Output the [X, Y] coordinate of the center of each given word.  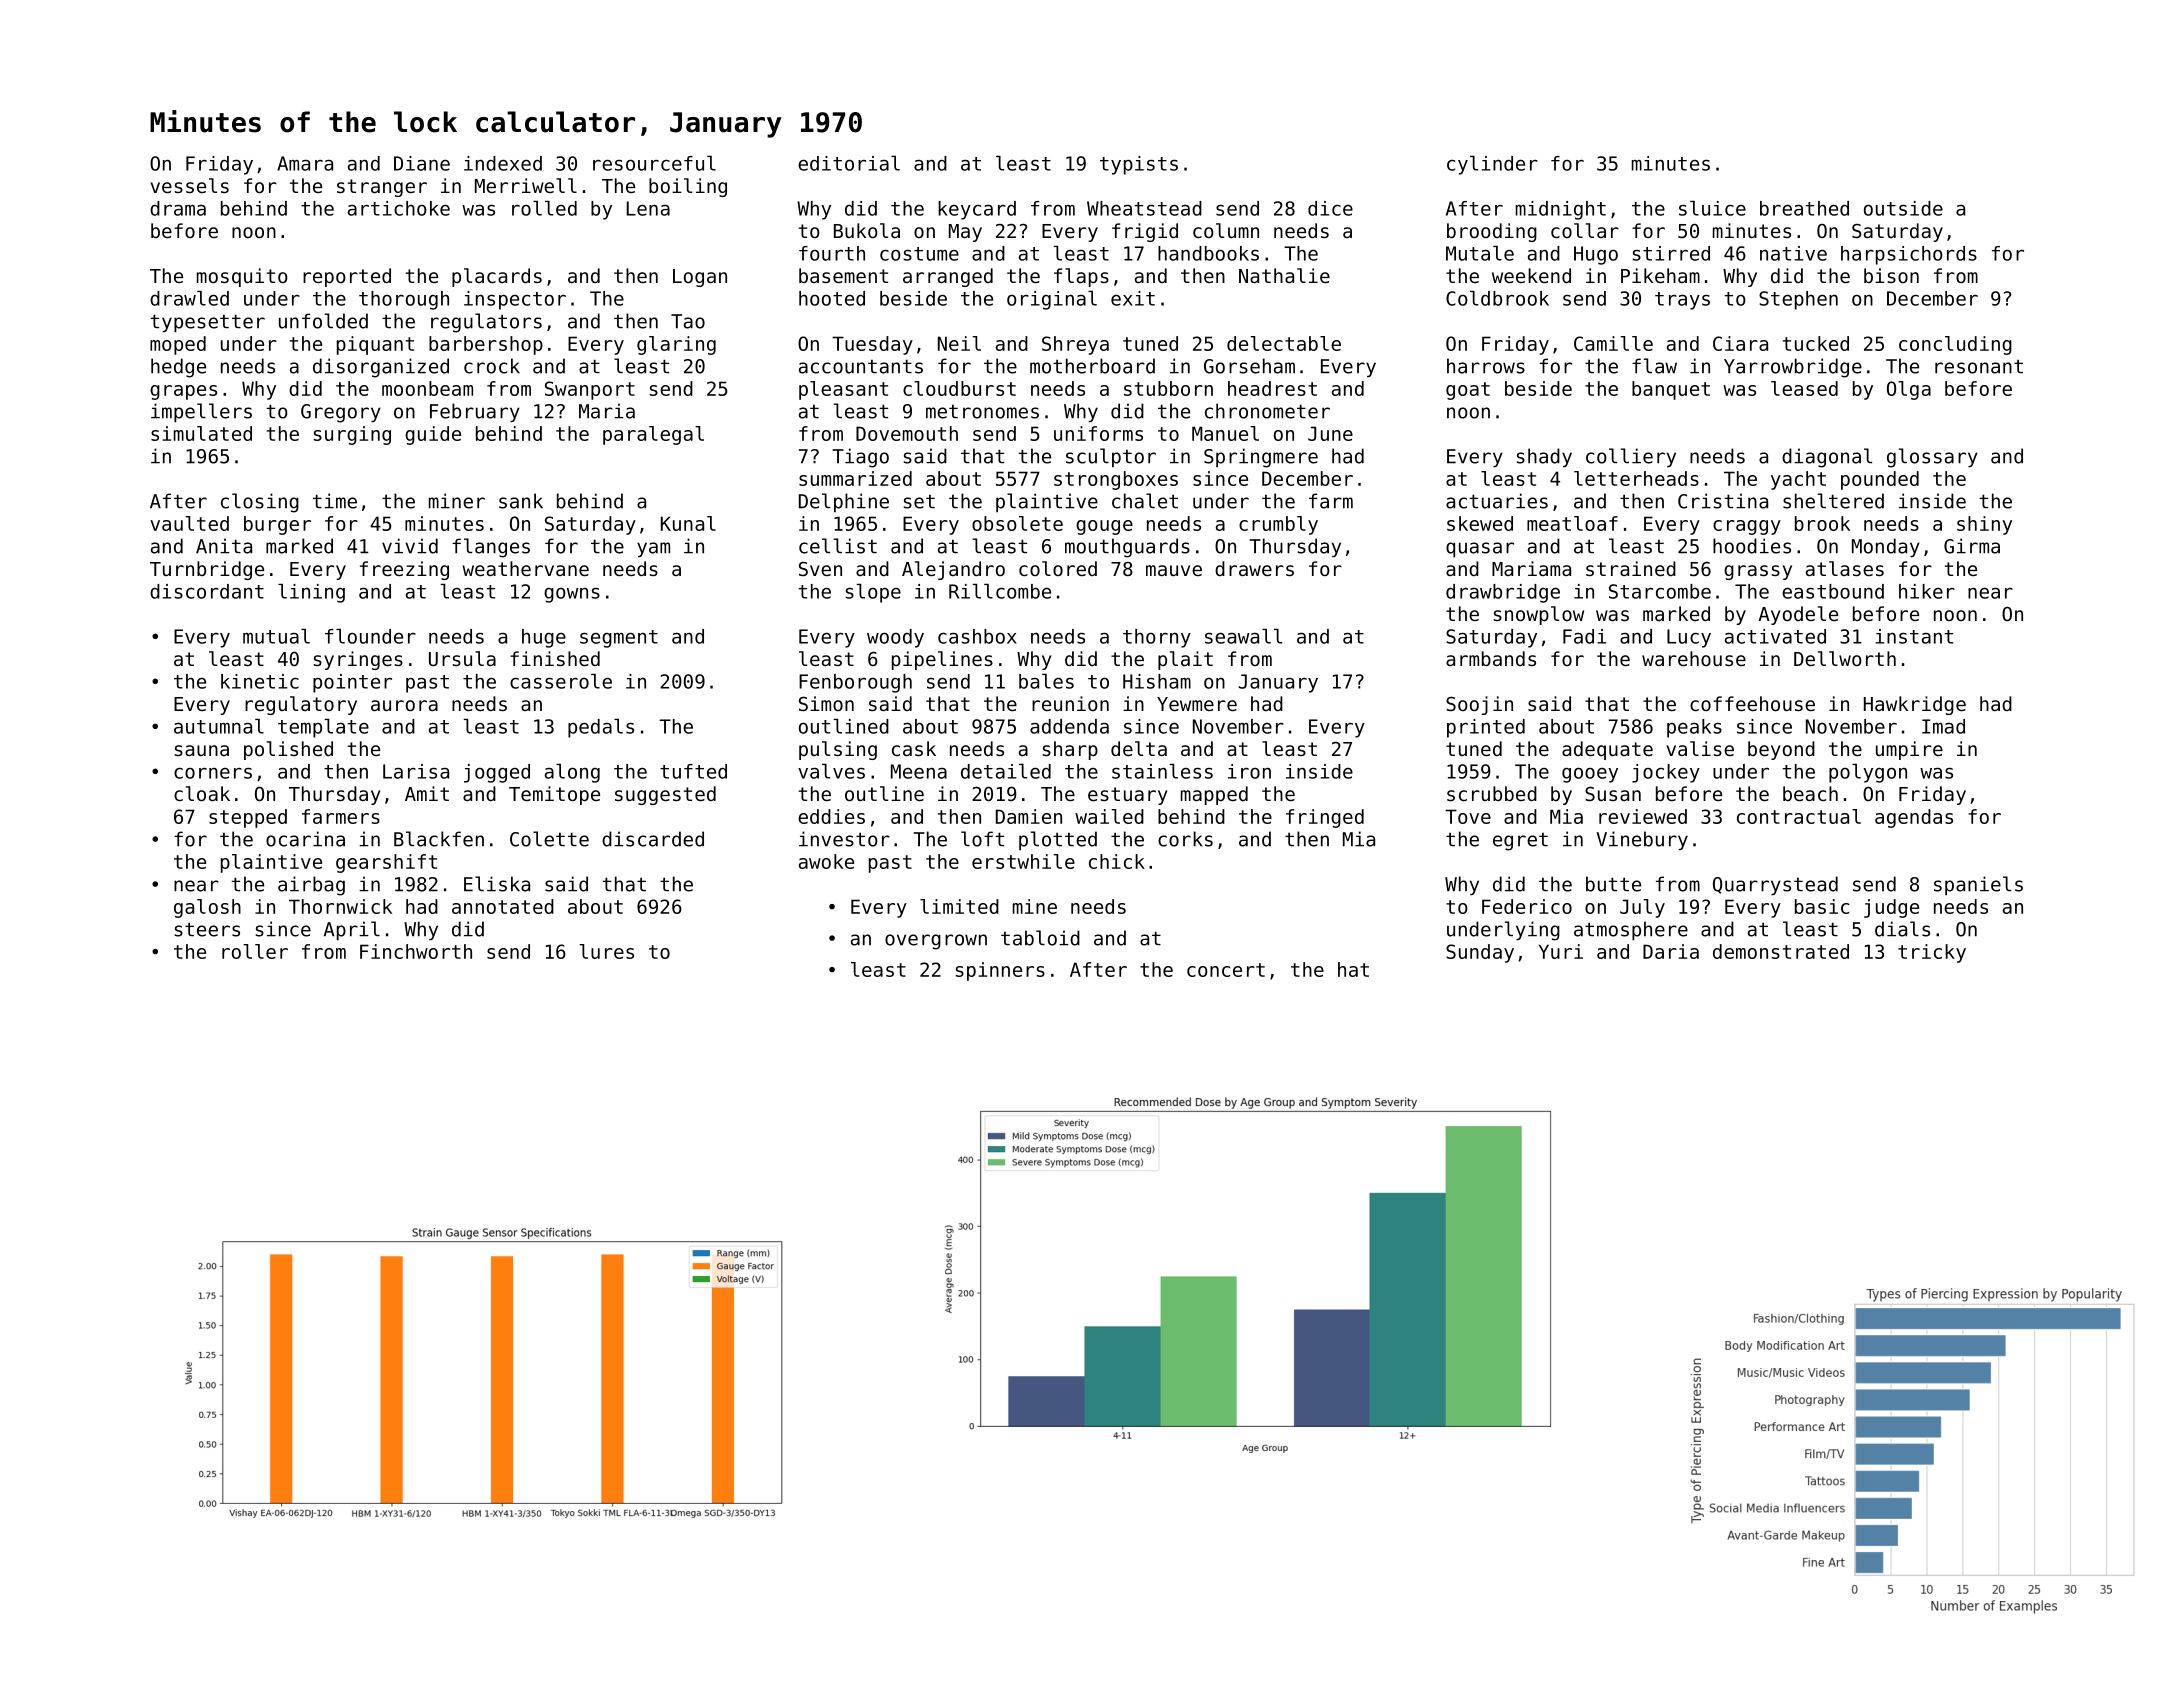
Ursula [462, 658]
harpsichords [1909, 255]
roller [255, 951]
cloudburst [959, 388]
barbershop [486, 345]
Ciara [1740, 343]
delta [1139, 748]
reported [347, 277]
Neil [959, 343]
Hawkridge [1915, 705]
